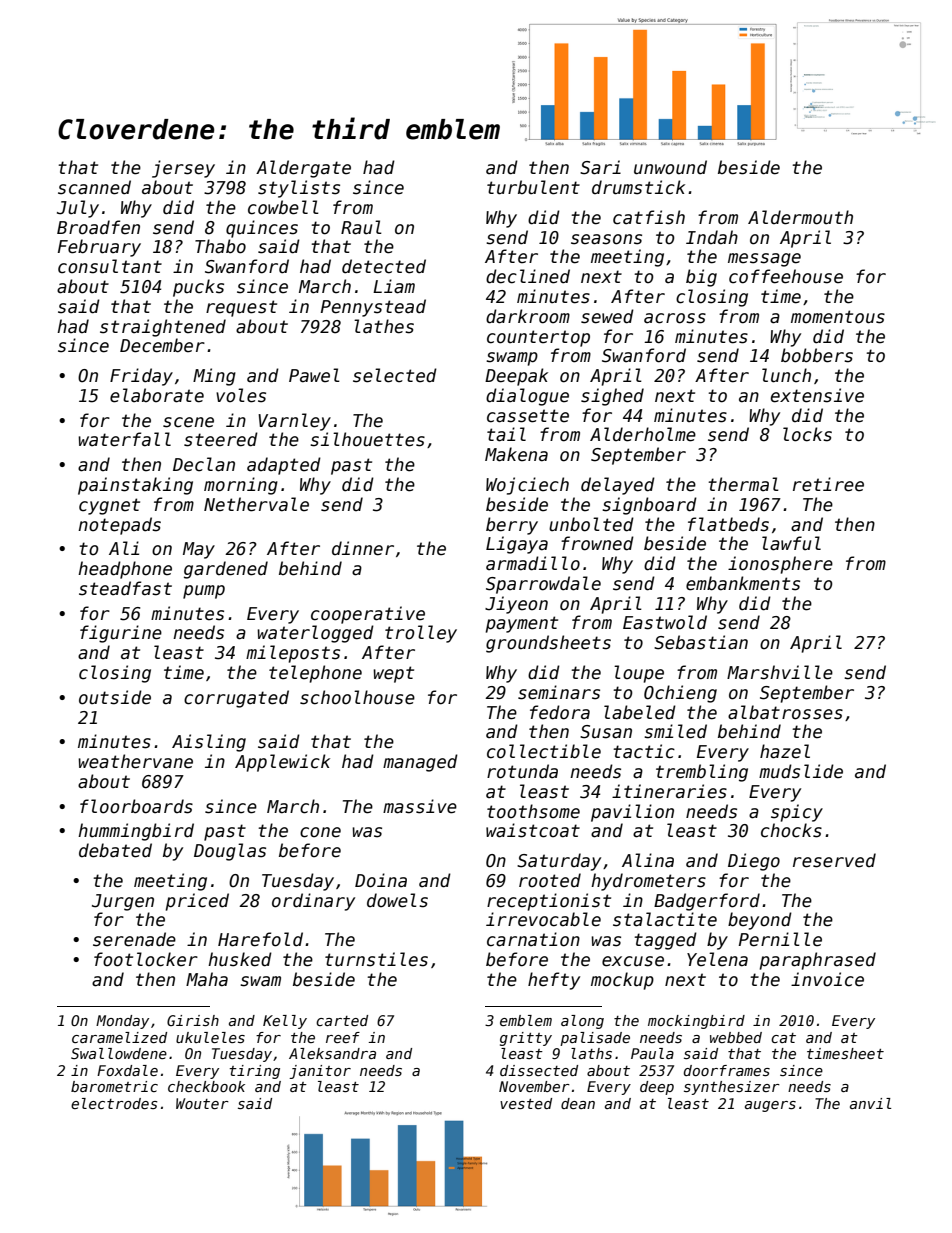  I want to click on Aisling, so click(209, 743).
